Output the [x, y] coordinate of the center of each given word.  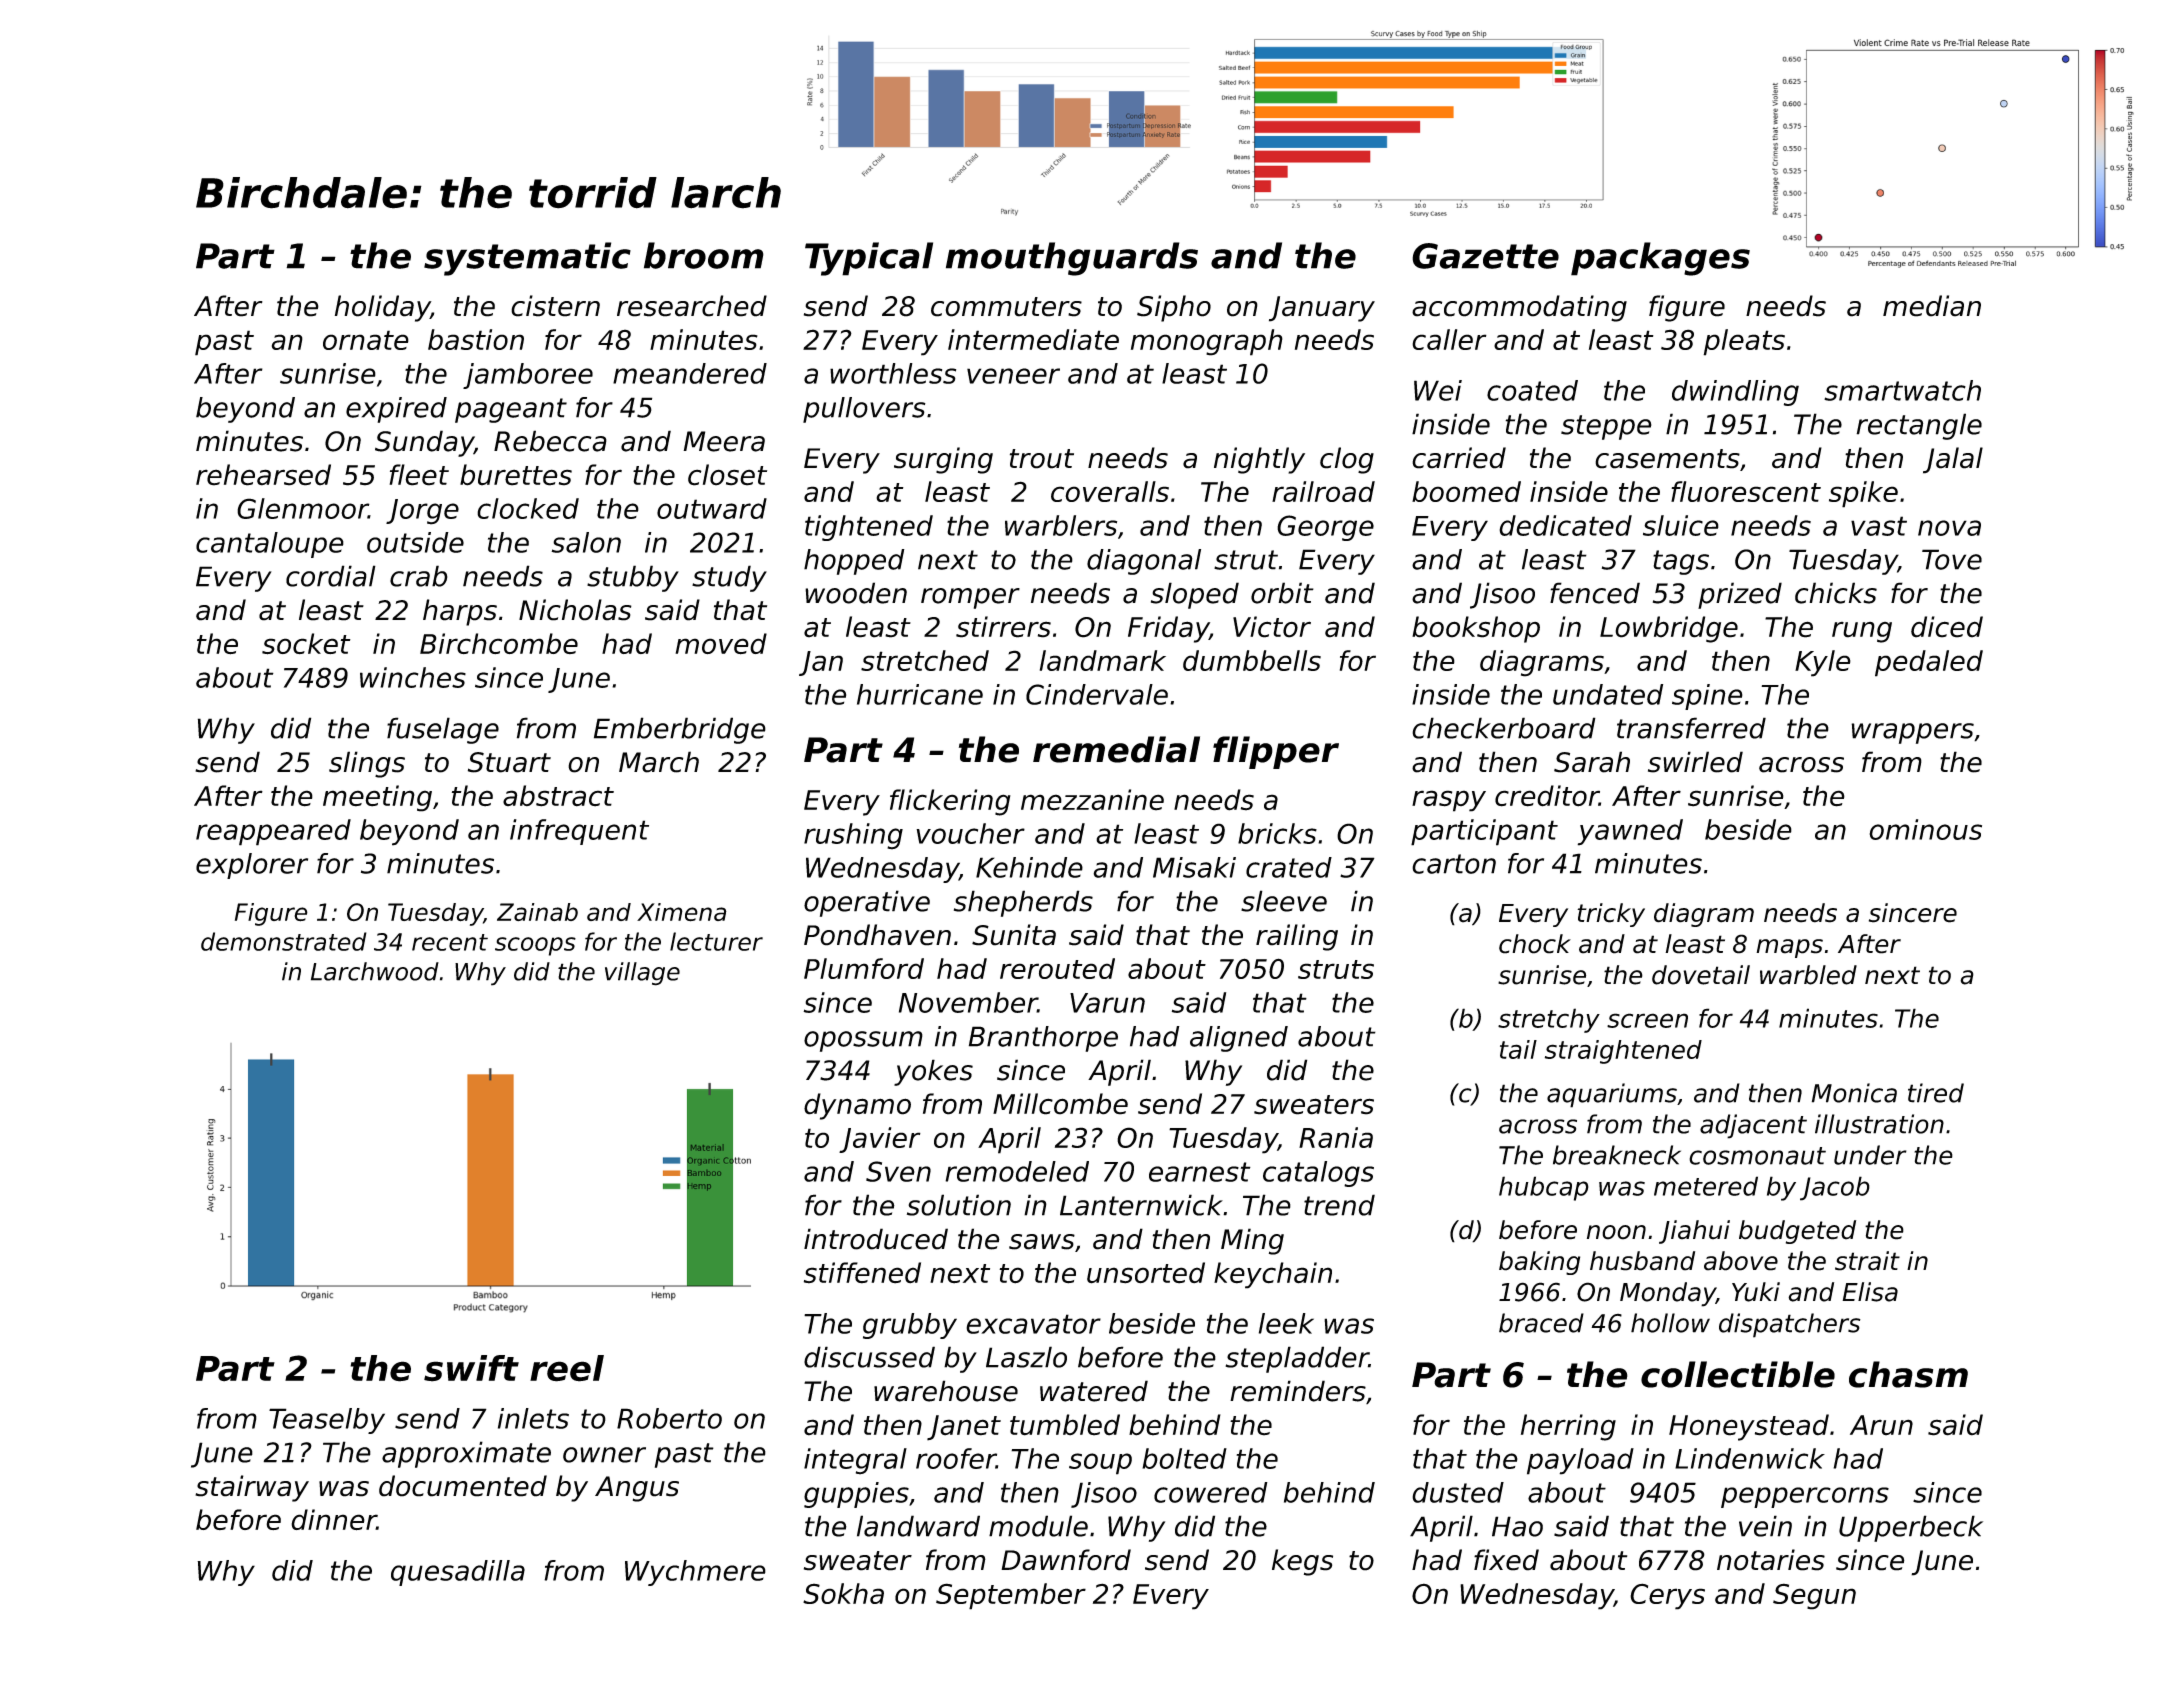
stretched [925, 660]
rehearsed [263, 475]
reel [567, 1368]
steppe [1606, 427]
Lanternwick [1141, 1205]
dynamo [857, 1106]
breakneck [1617, 1155]
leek [1286, 1323]
